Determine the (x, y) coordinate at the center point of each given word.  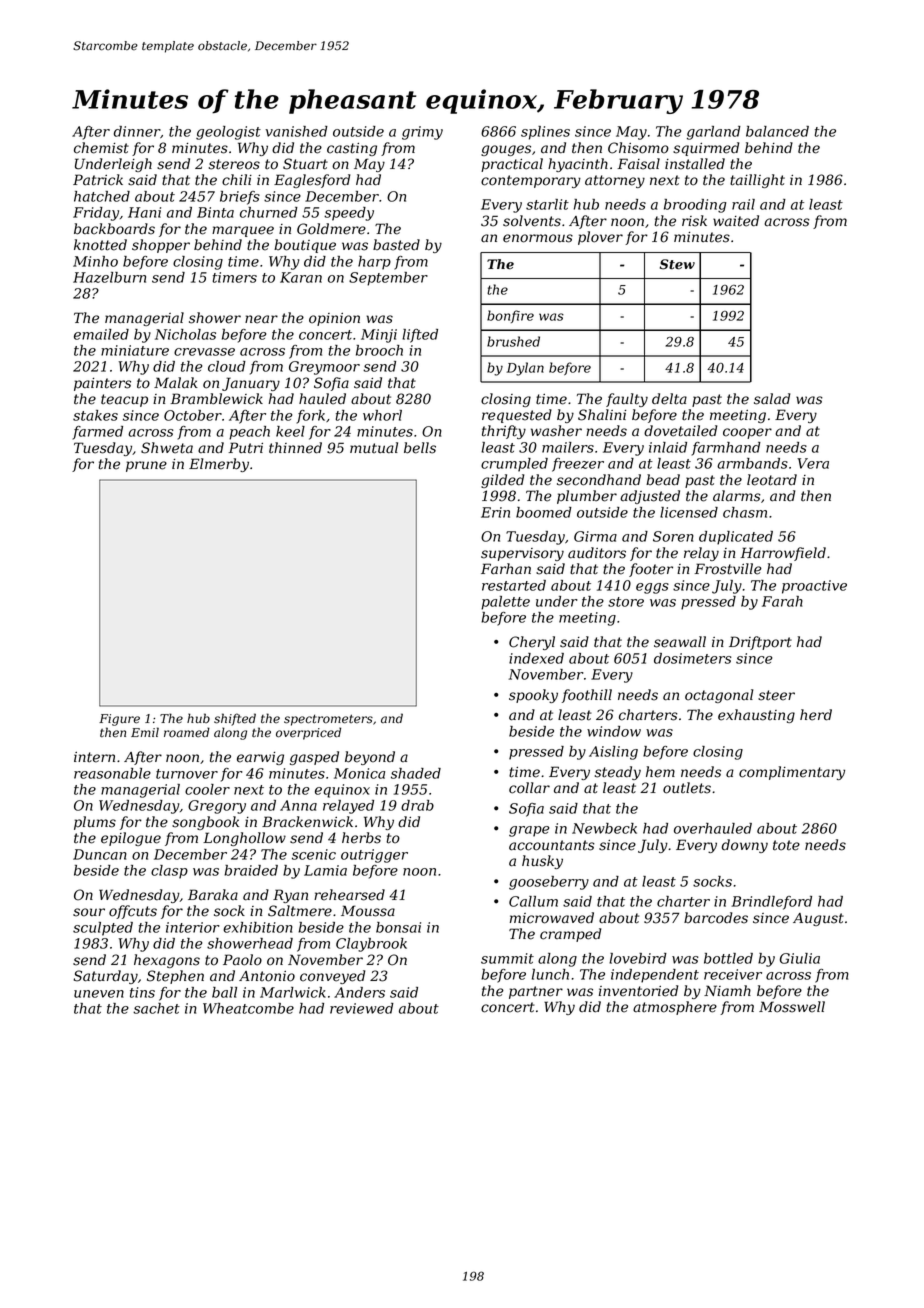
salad (772, 399)
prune (146, 466)
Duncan (100, 854)
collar (529, 788)
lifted (420, 336)
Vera (813, 463)
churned (269, 212)
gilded (502, 481)
